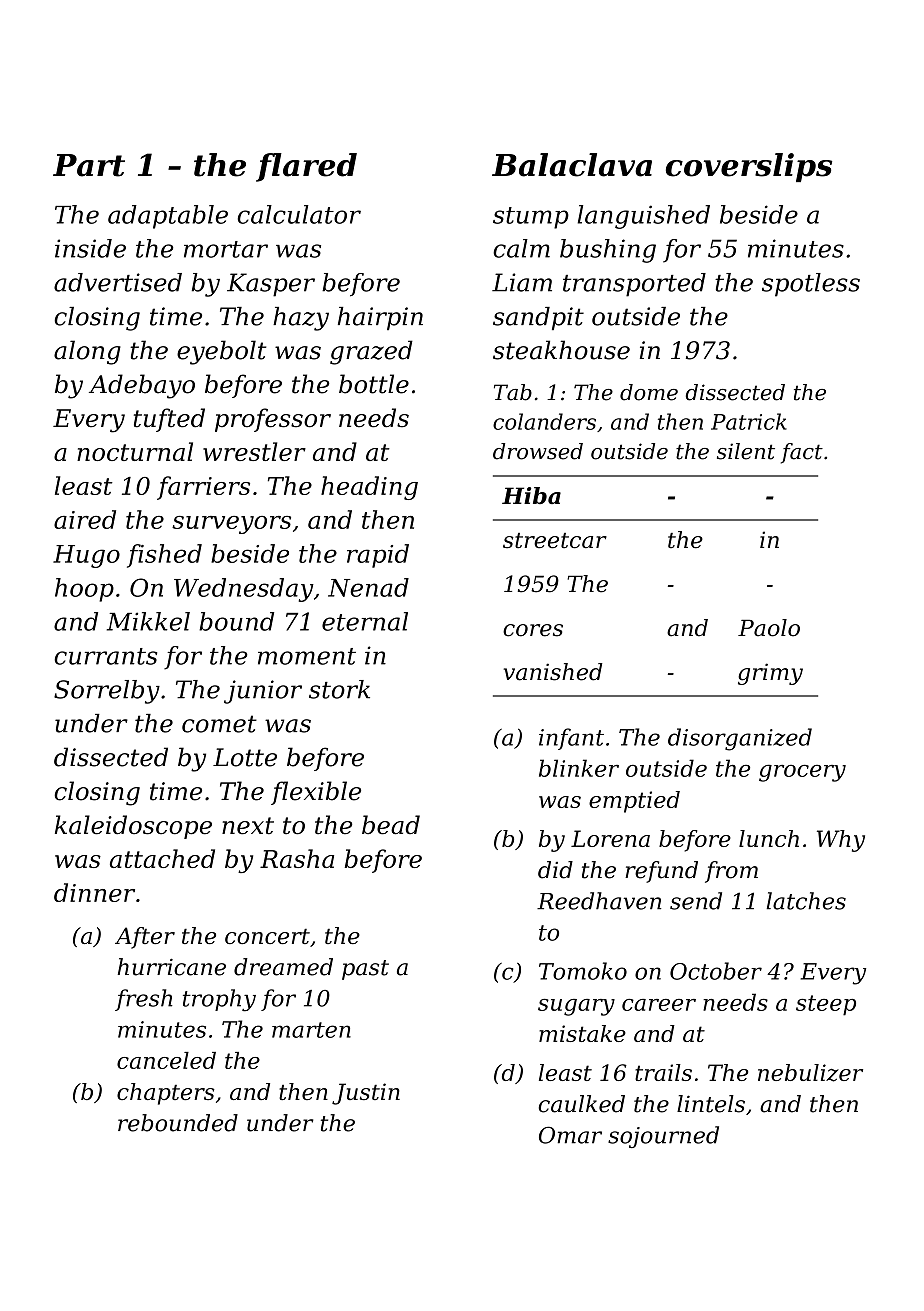 The height and width of the screenshot is (1311, 924). What do you see at coordinates (166, 1094) in the screenshot?
I see `chapters` at bounding box center [166, 1094].
